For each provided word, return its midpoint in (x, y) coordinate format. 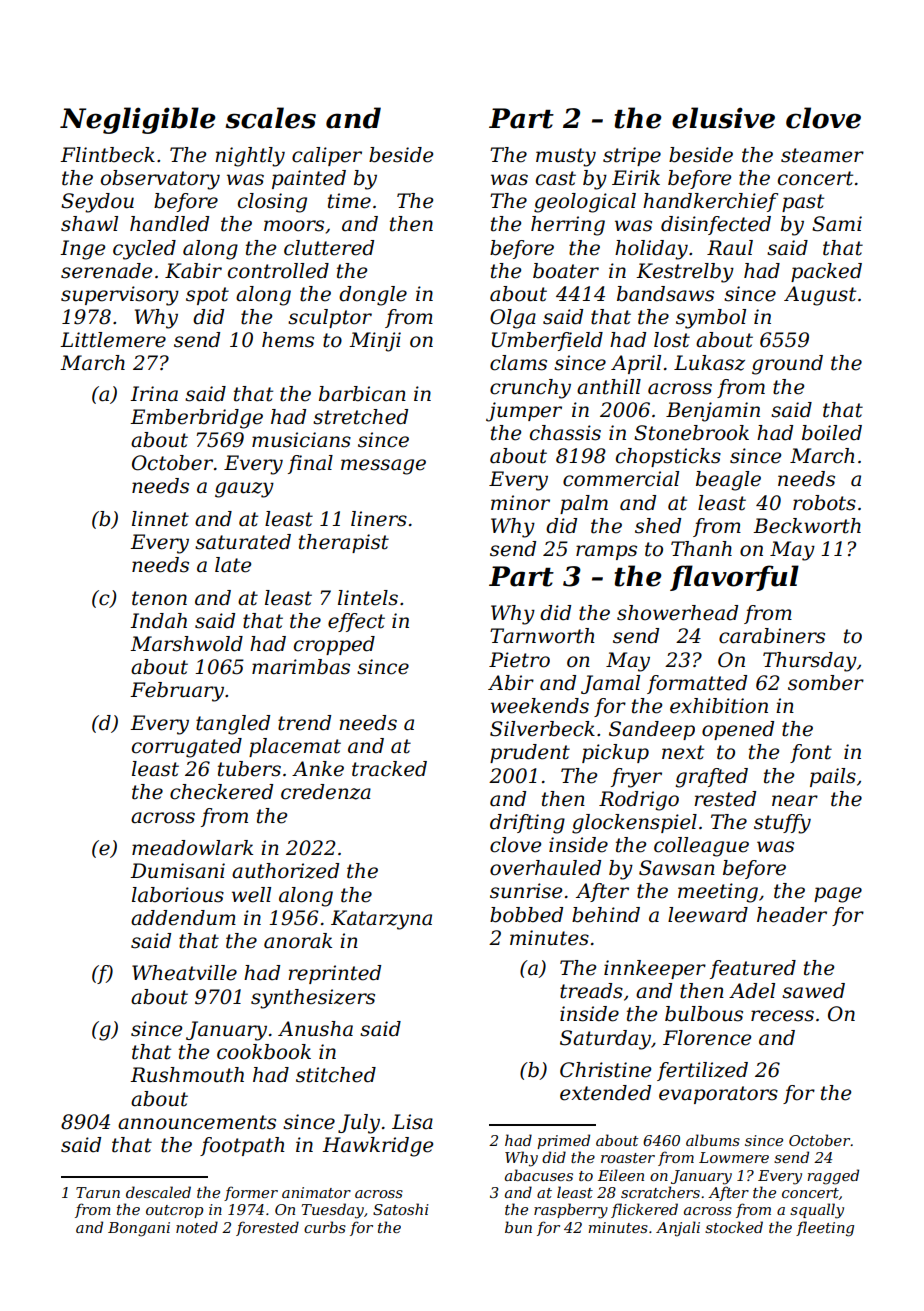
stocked (734, 1227)
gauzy (244, 490)
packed (826, 272)
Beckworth (807, 526)
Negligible (138, 120)
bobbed (526, 915)
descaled (158, 1192)
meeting (718, 893)
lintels (368, 598)
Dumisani (177, 871)
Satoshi (401, 1209)
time (349, 201)
